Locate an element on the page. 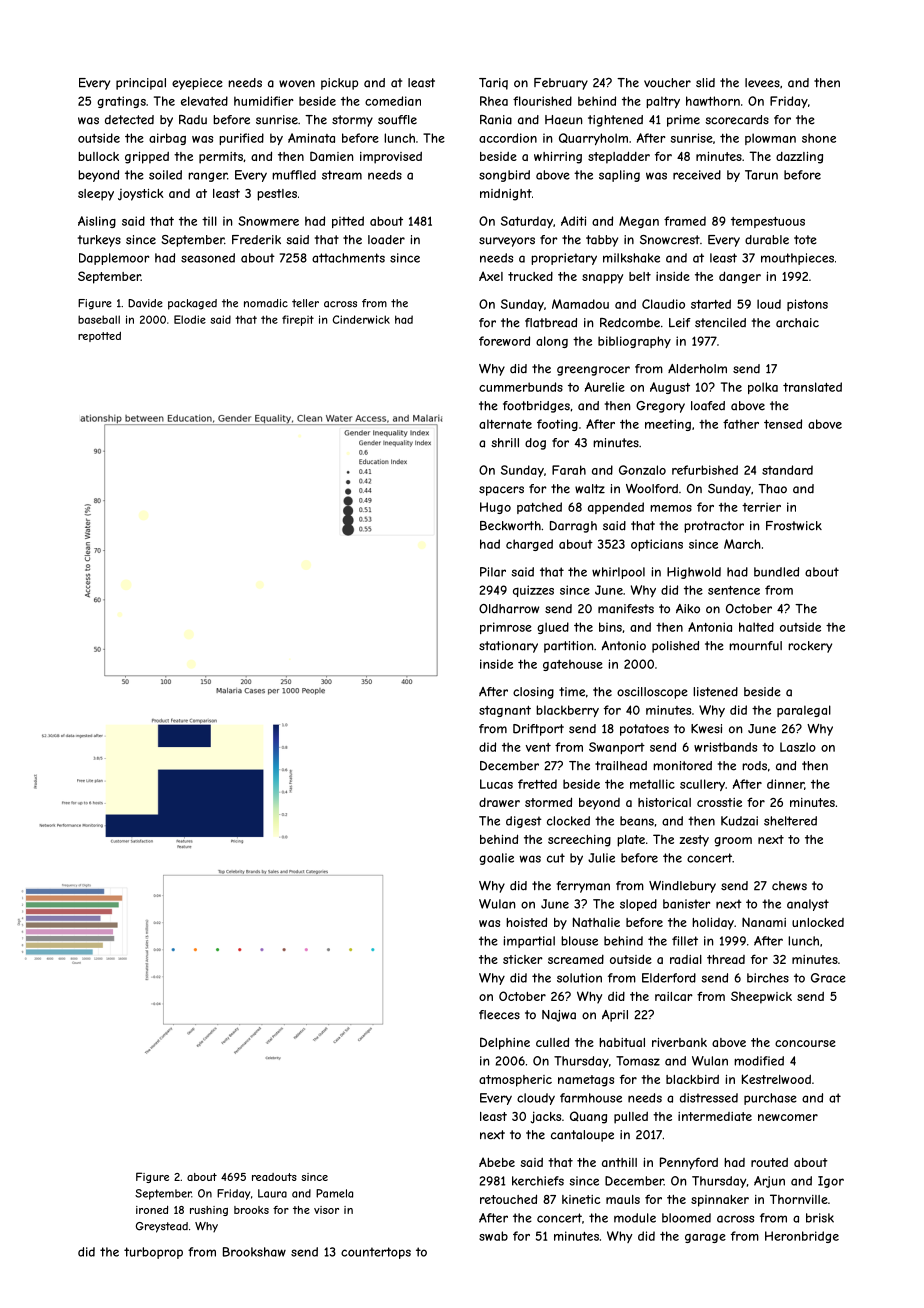 The image size is (924, 1308). hoisted is located at coordinates (526, 922).
